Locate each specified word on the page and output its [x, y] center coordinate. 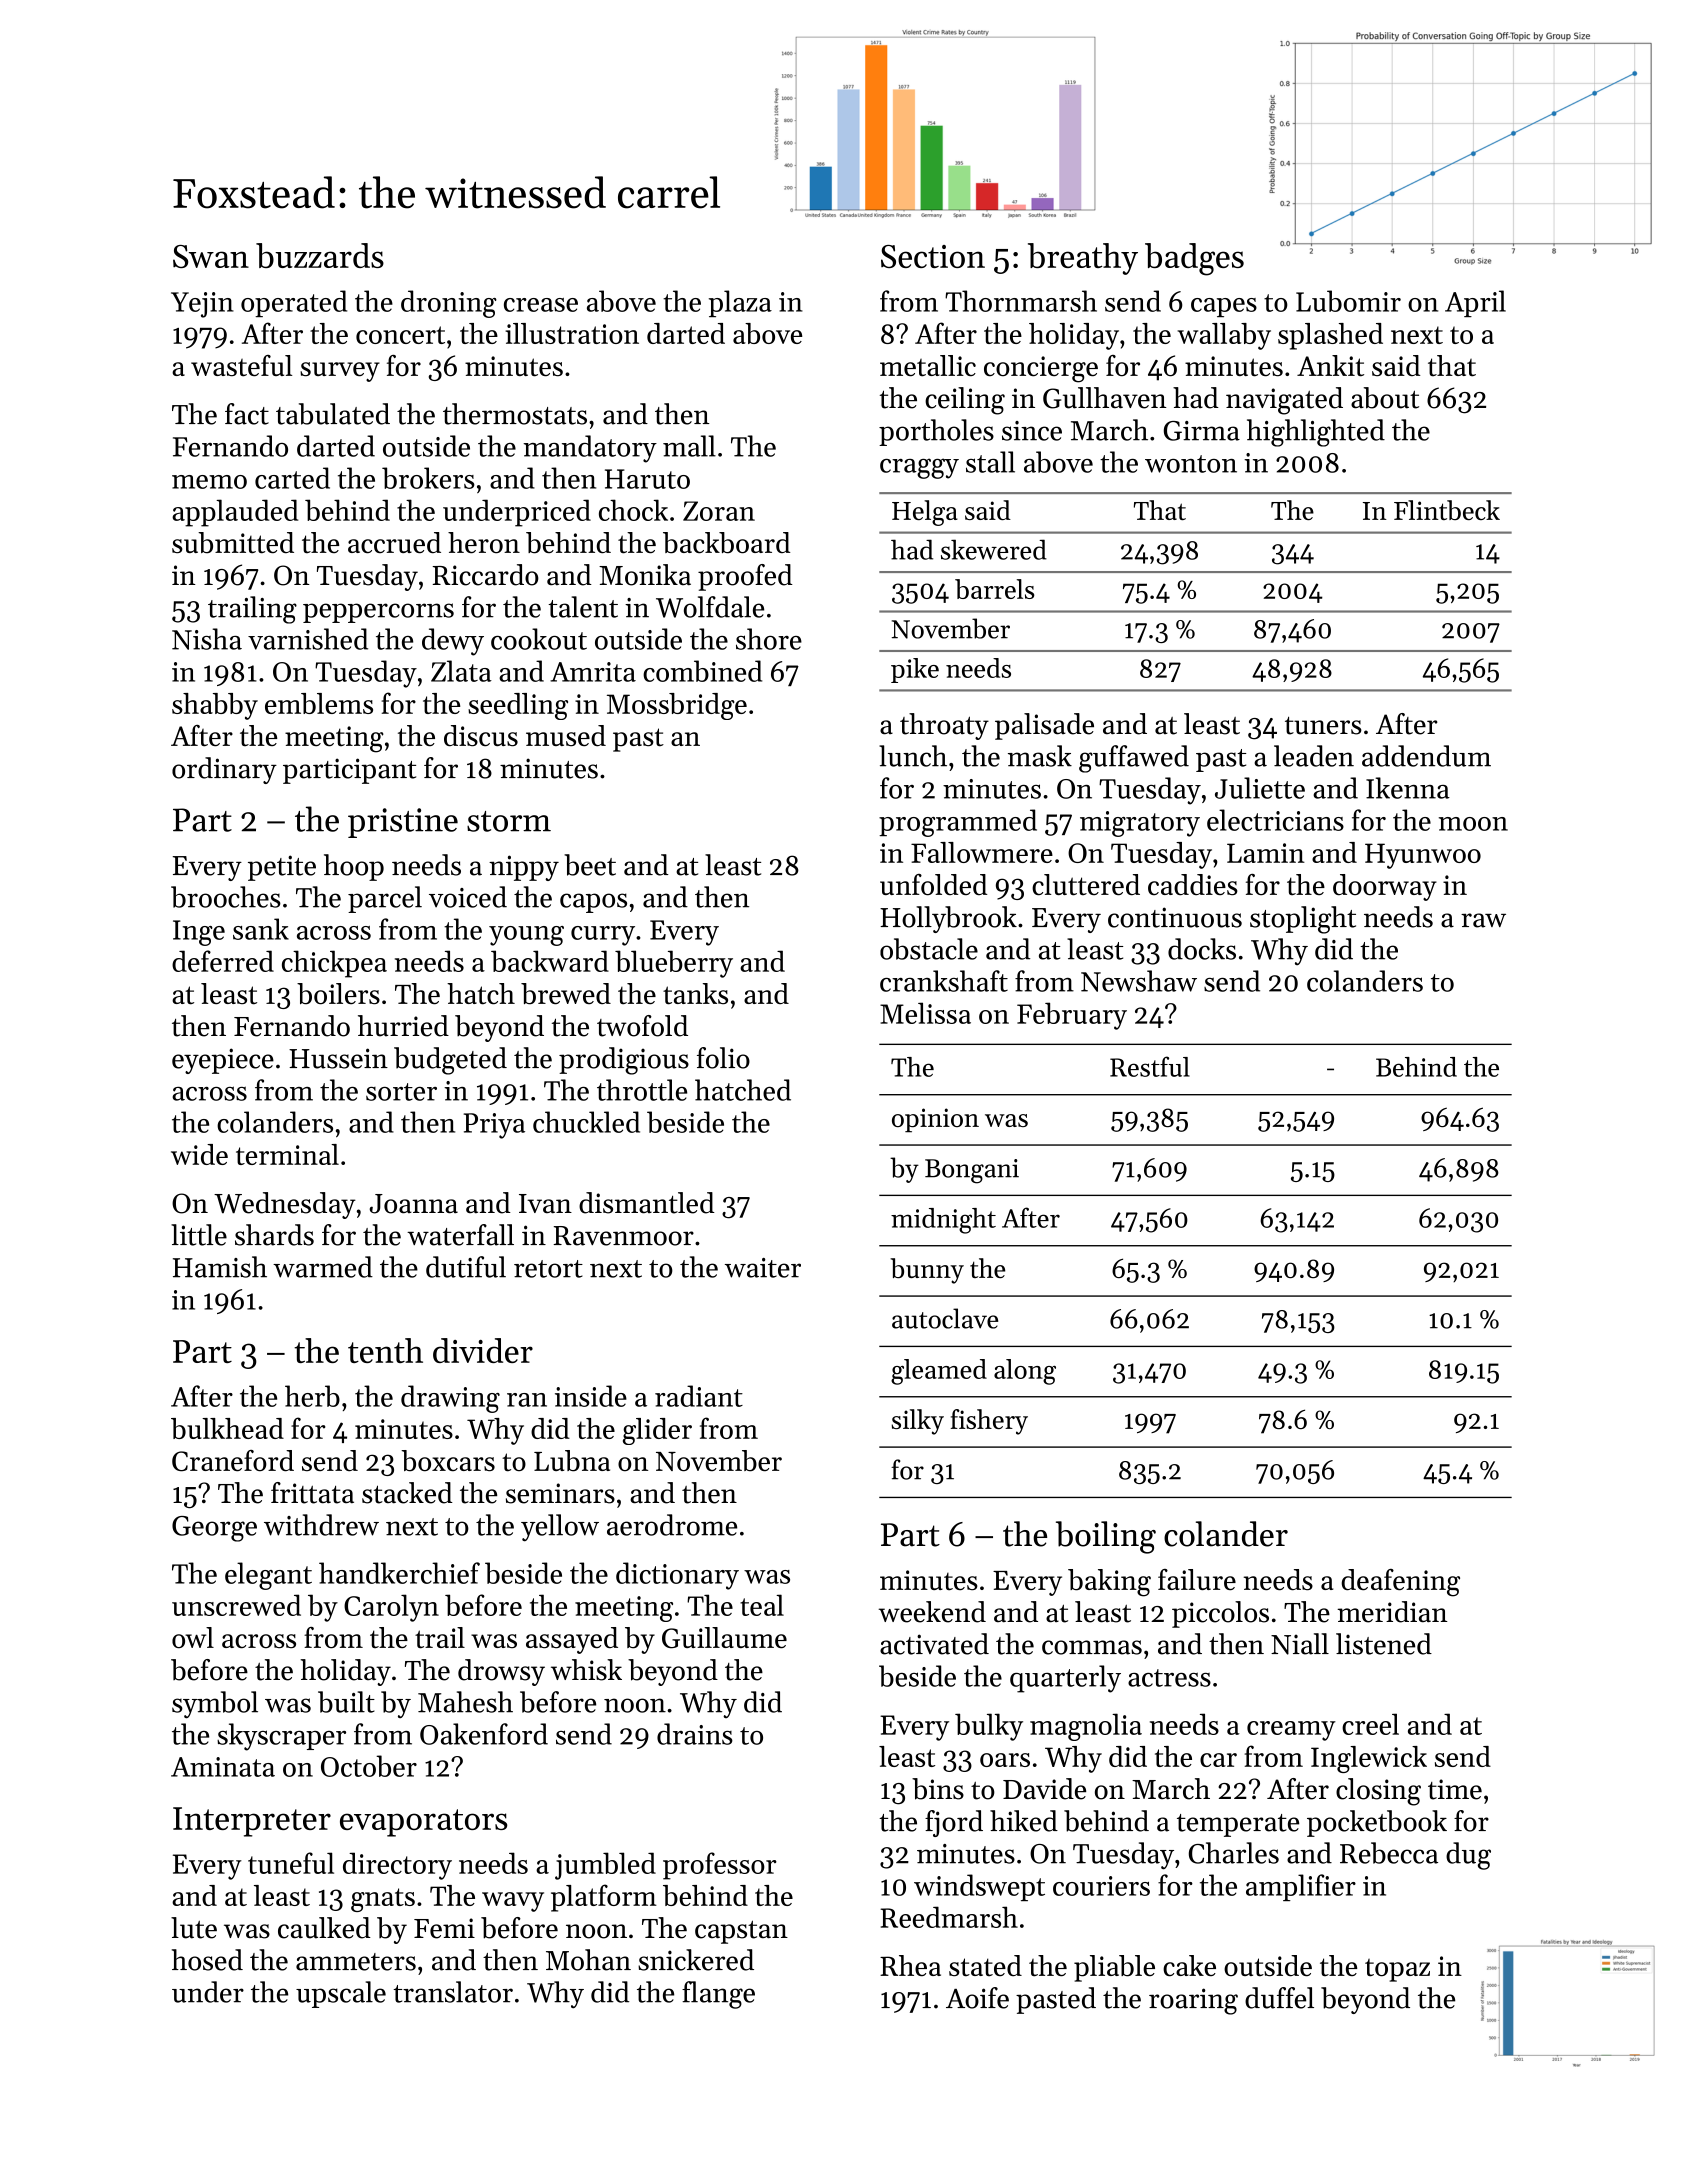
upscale [341, 1994]
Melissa [925, 1013]
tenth [385, 1350]
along [1025, 1372]
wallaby [1224, 336]
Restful [1150, 1066]
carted [292, 478]
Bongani [972, 1171]
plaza [740, 303]
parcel [385, 899]
